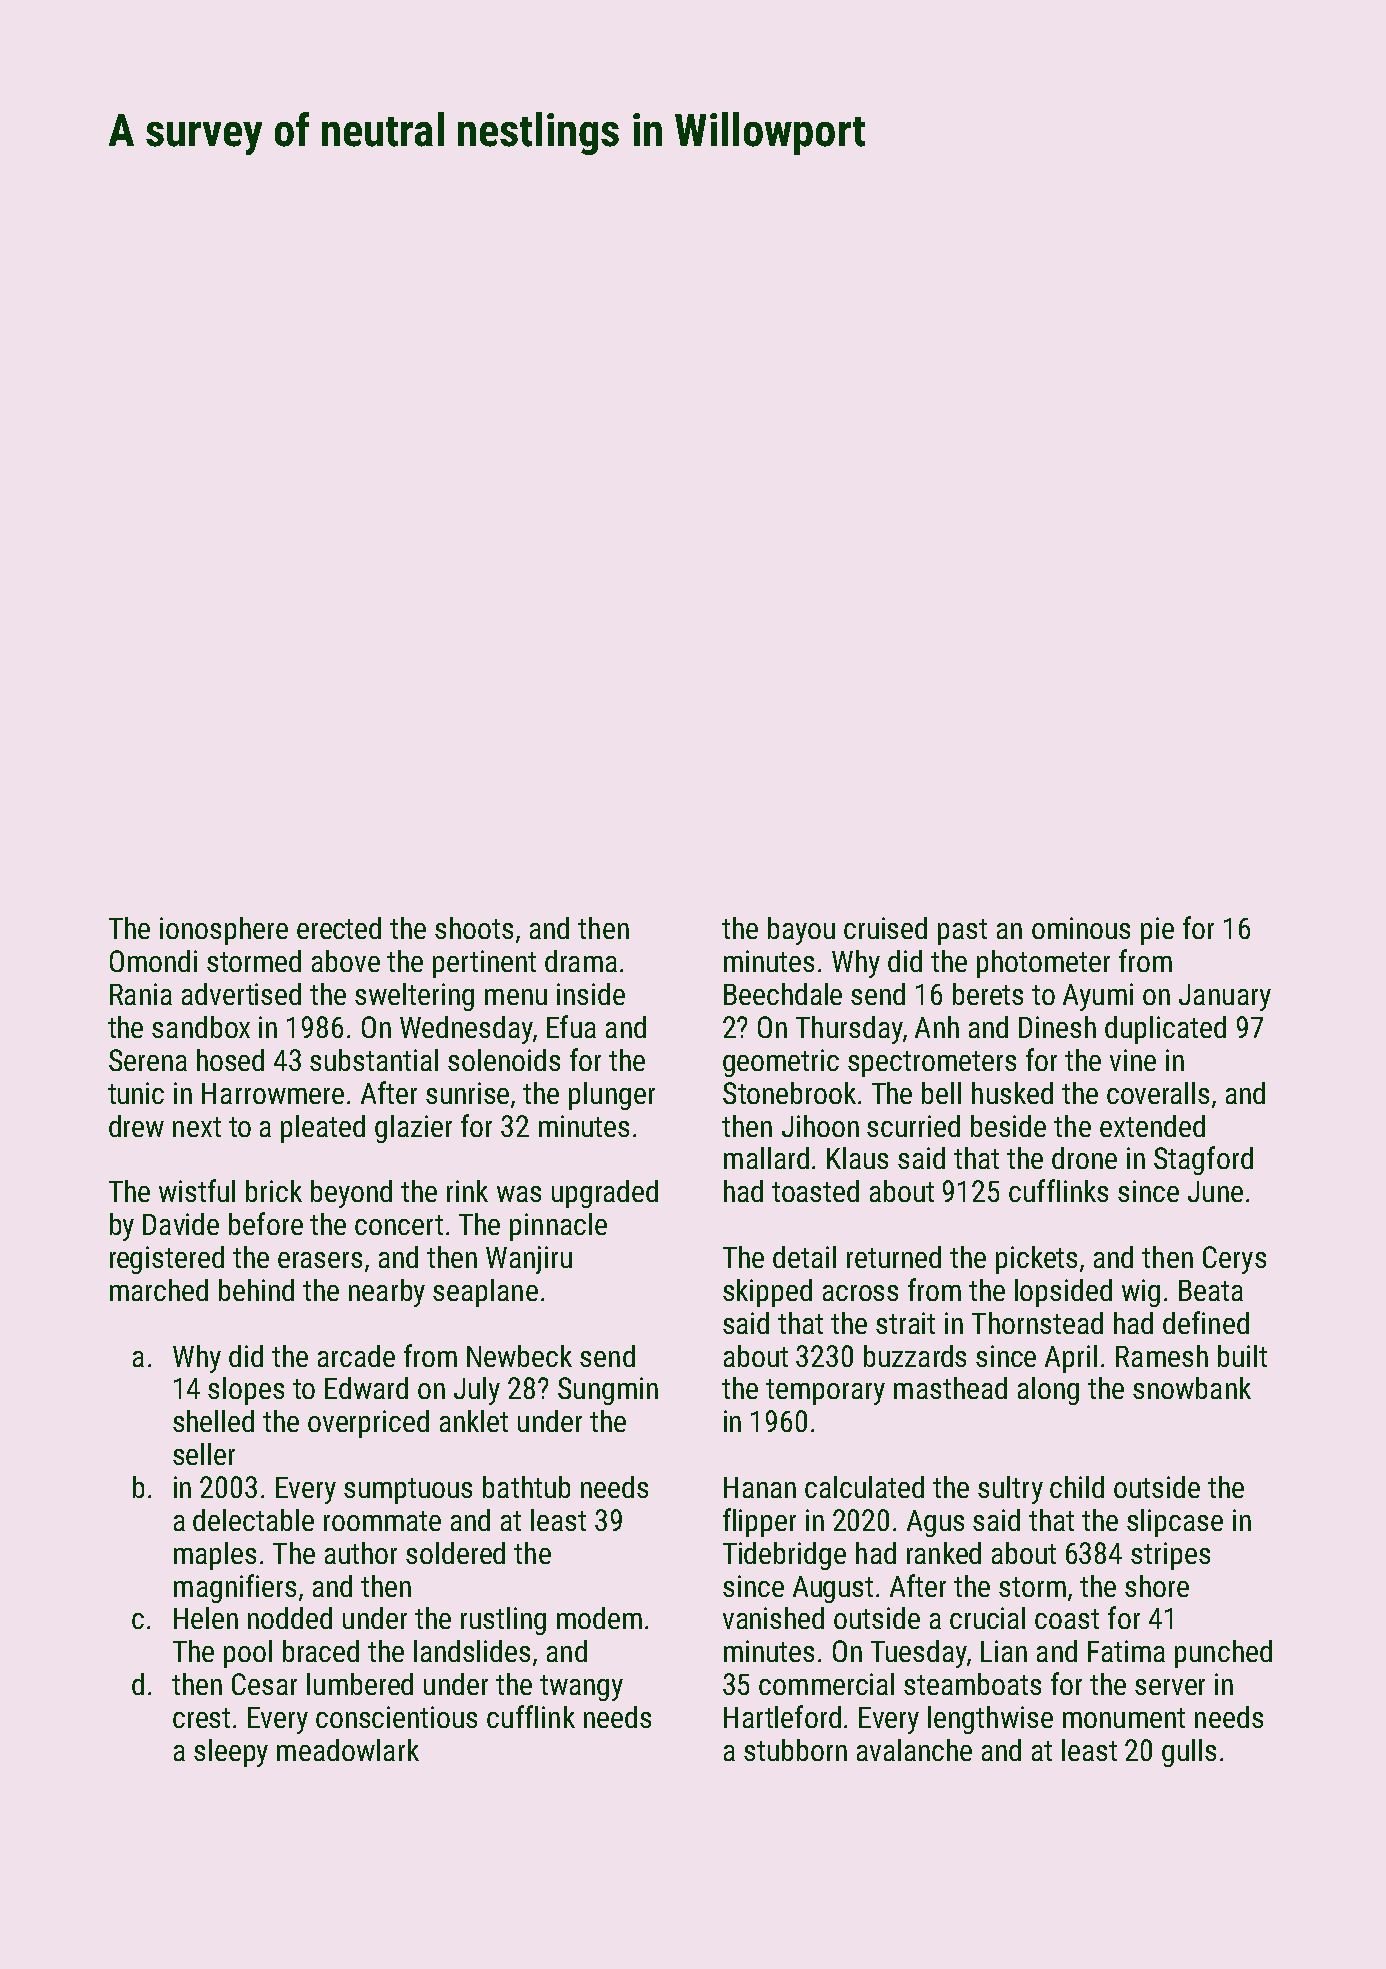  What do you see at coordinates (571, 1026) in the document?
I see `Efua` at bounding box center [571, 1026].
